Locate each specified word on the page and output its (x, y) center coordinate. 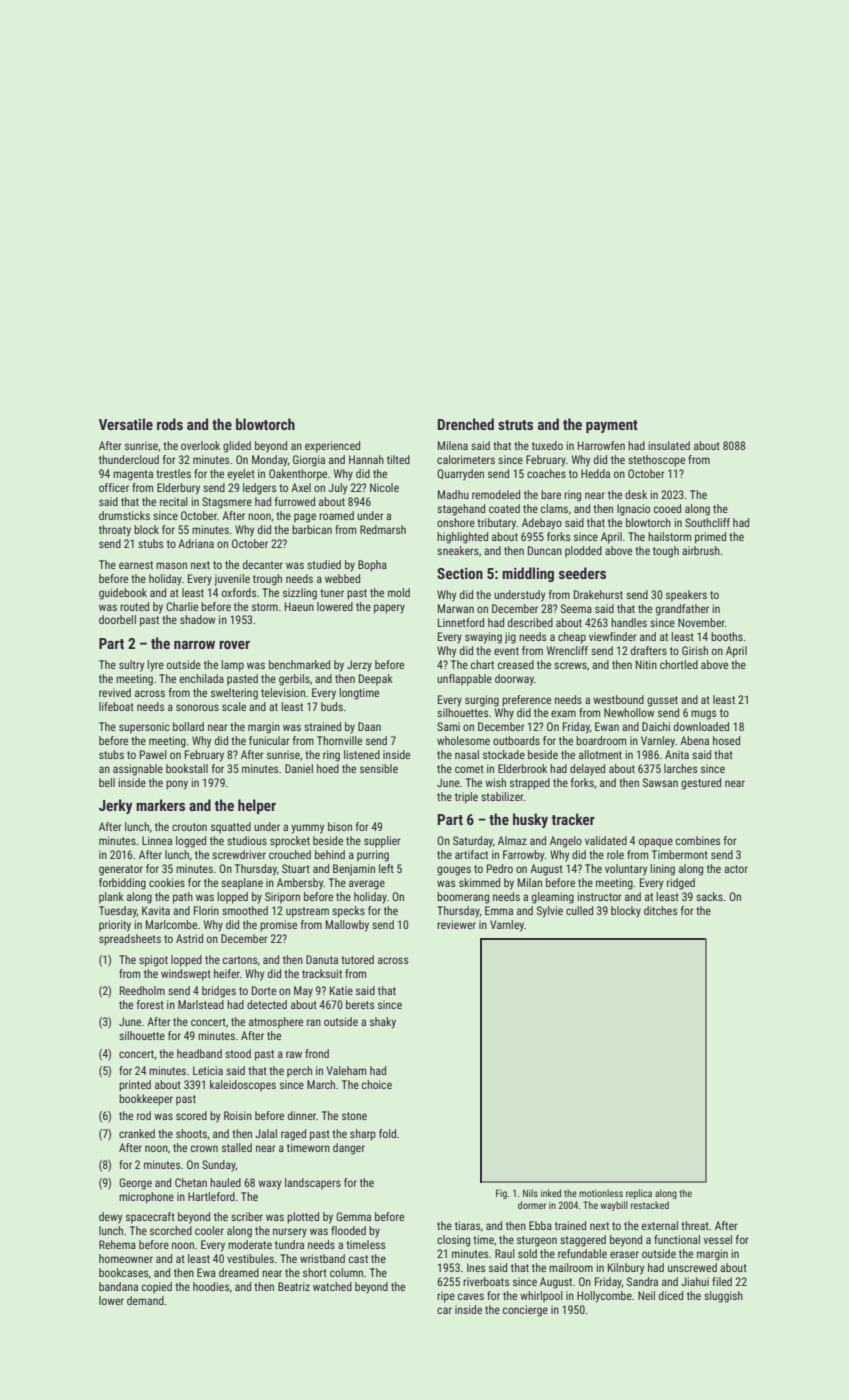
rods (170, 424)
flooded (348, 1230)
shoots (191, 1133)
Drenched (466, 424)
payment (612, 426)
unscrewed (692, 1267)
